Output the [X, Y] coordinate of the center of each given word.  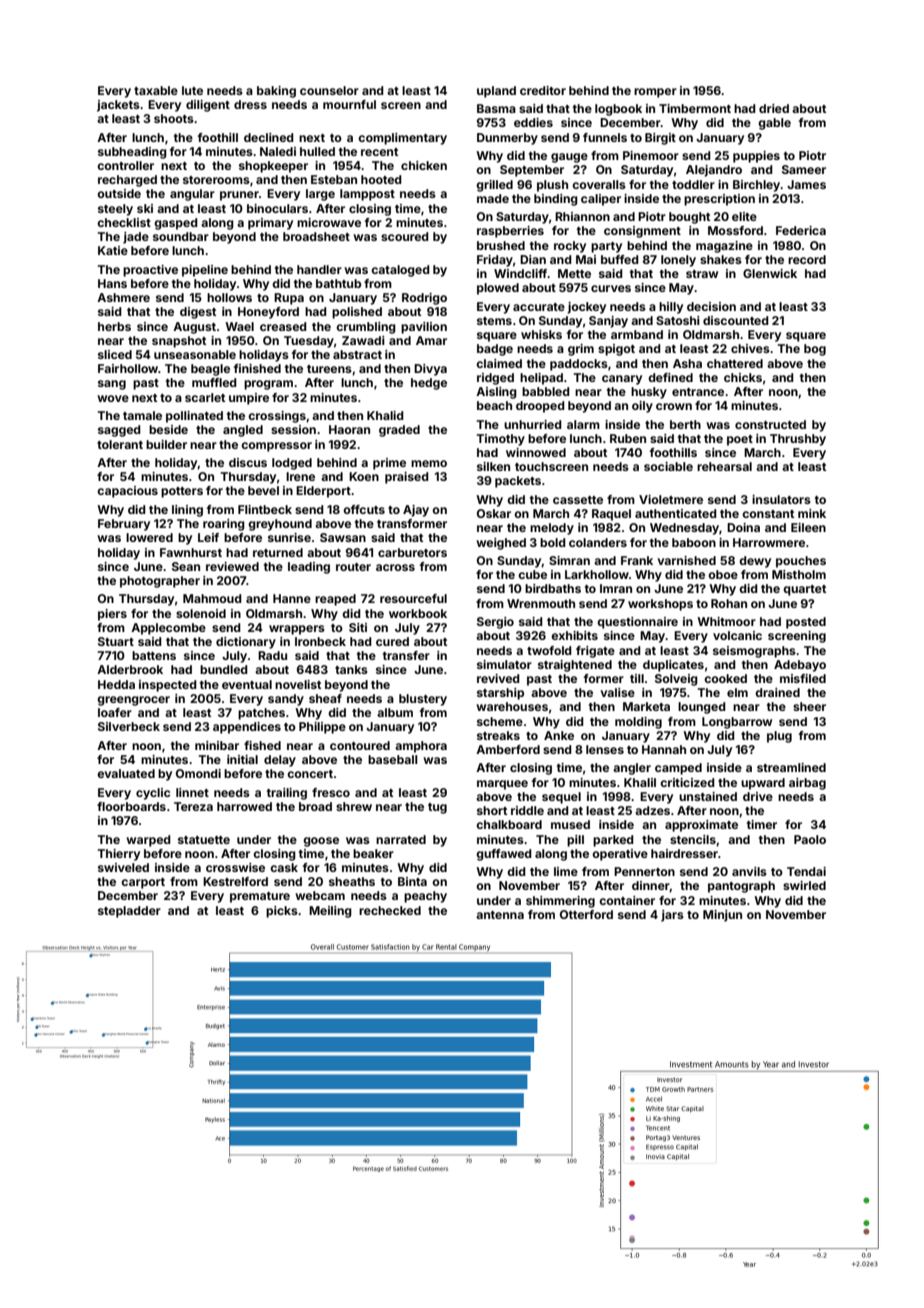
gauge [569, 158]
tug [437, 808]
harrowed [244, 806]
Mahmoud [212, 598]
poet [740, 440]
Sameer [804, 169]
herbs [114, 326]
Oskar [494, 513]
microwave [329, 222]
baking [276, 92]
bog [815, 350]
